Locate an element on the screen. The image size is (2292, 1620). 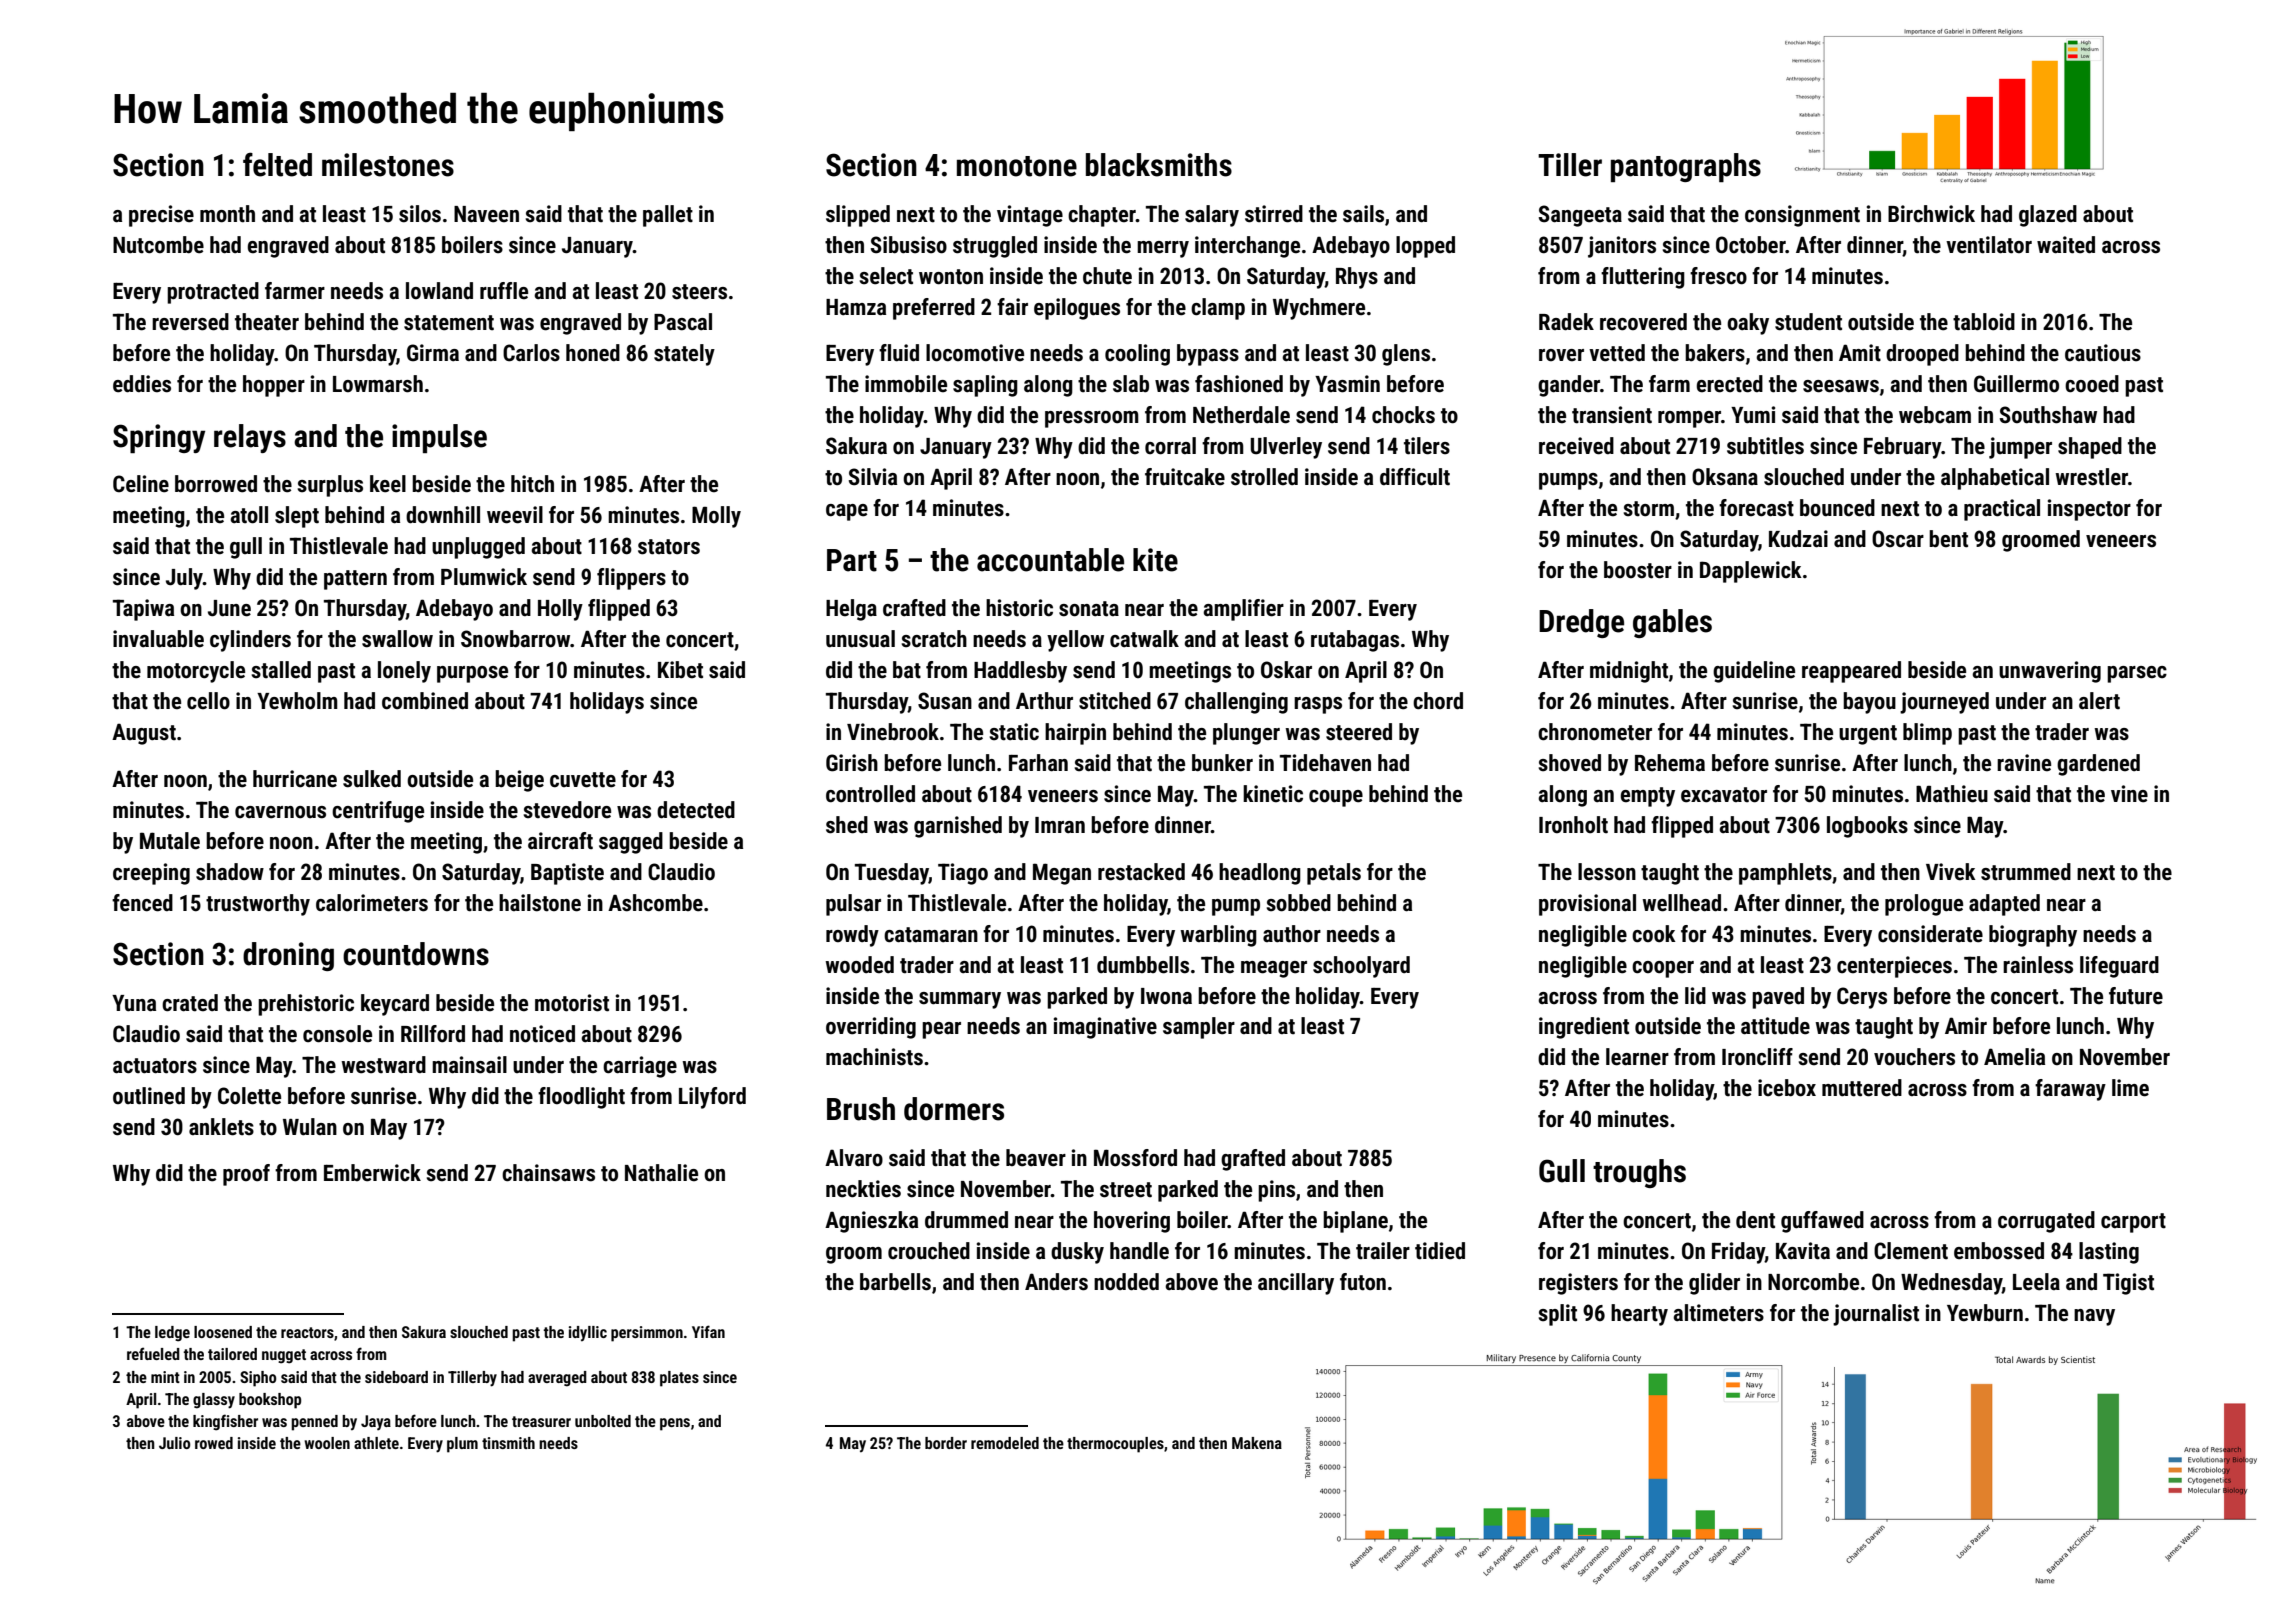
grafted is located at coordinates (1253, 1160).
